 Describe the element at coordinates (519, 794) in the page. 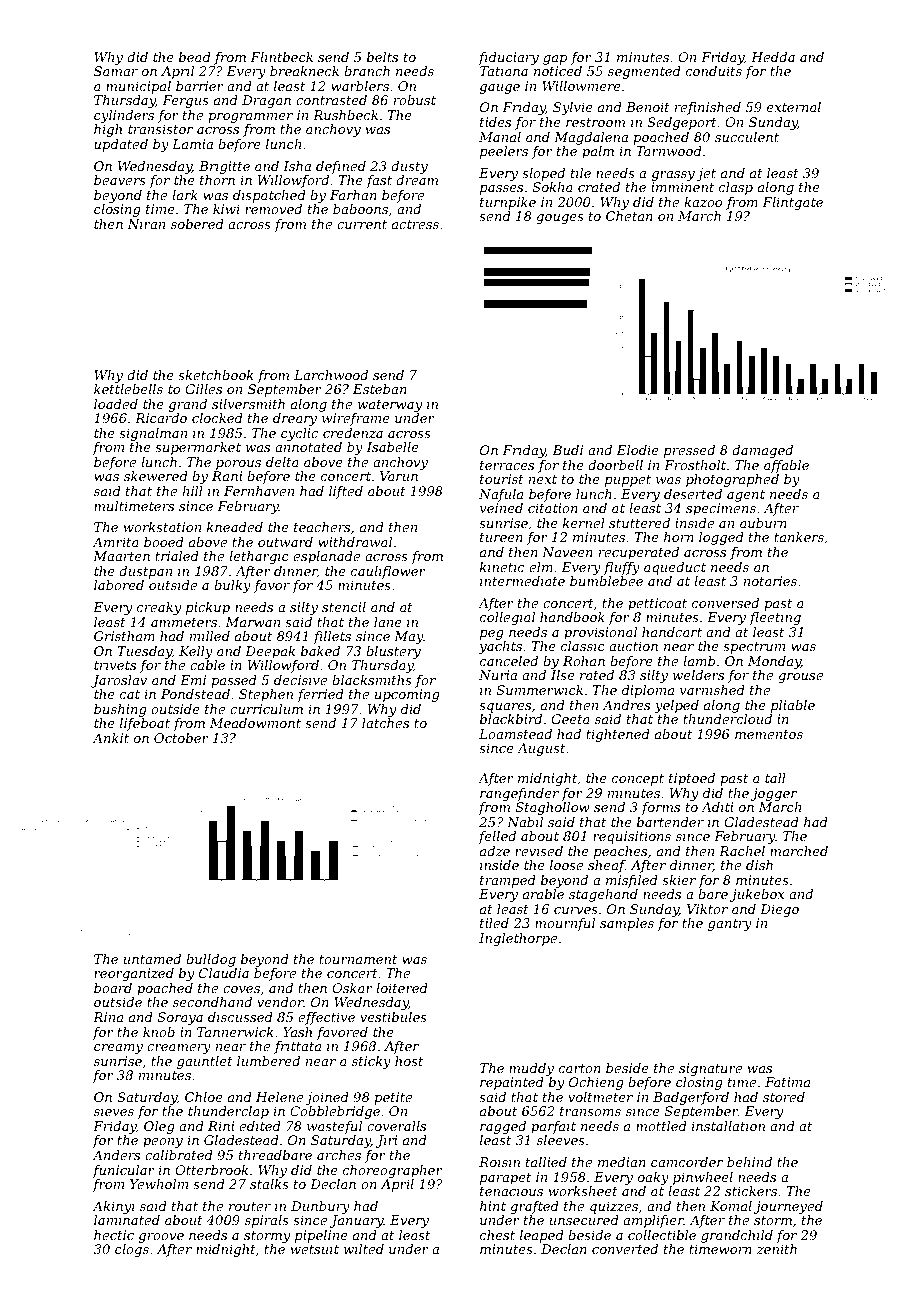

I see `rangefinder` at that location.
